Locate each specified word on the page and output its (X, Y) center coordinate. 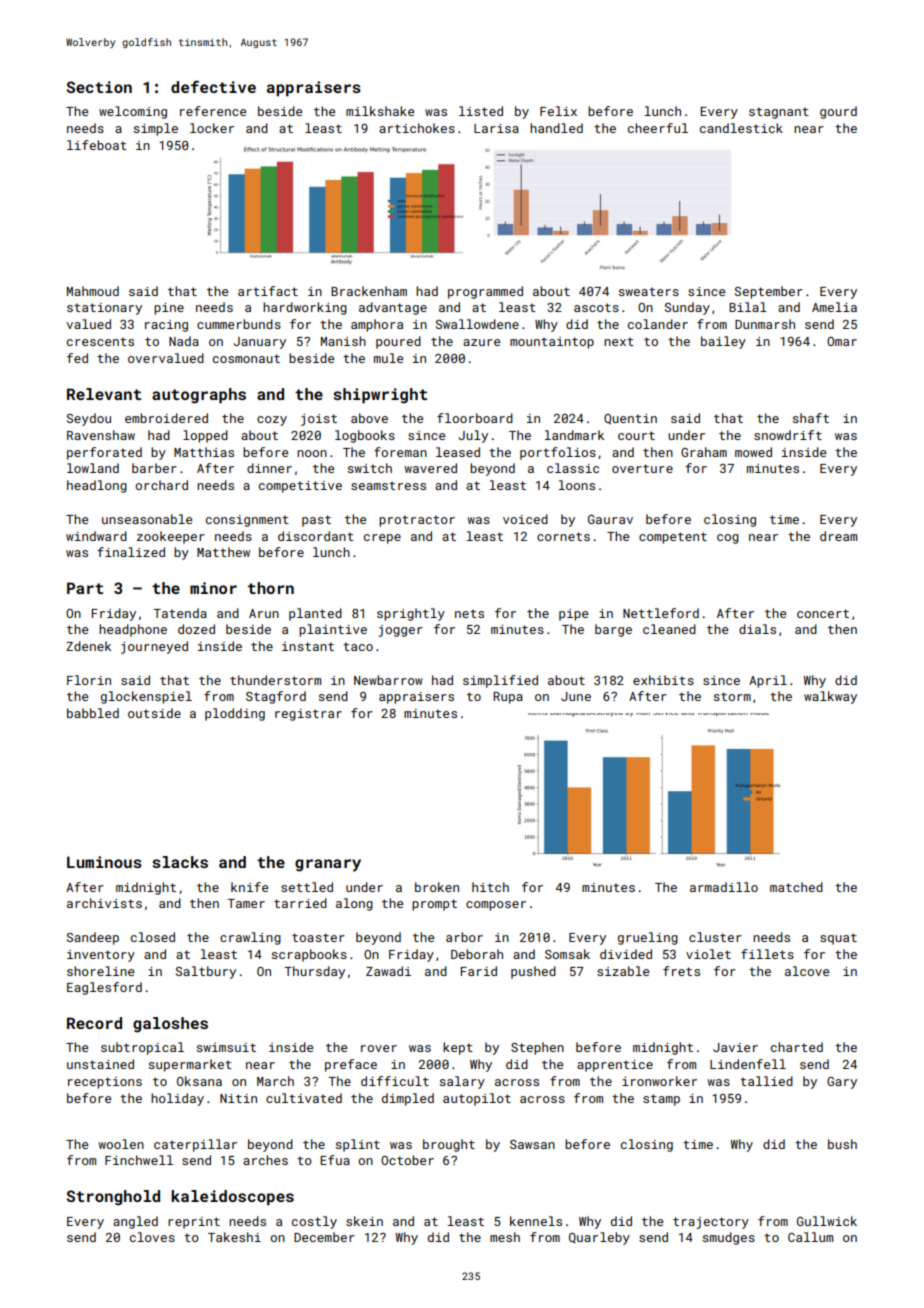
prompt (434, 905)
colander (658, 324)
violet (708, 954)
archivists (104, 903)
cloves (152, 1237)
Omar (842, 341)
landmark (574, 435)
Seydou (89, 419)
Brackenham (369, 291)
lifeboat (97, 145)
